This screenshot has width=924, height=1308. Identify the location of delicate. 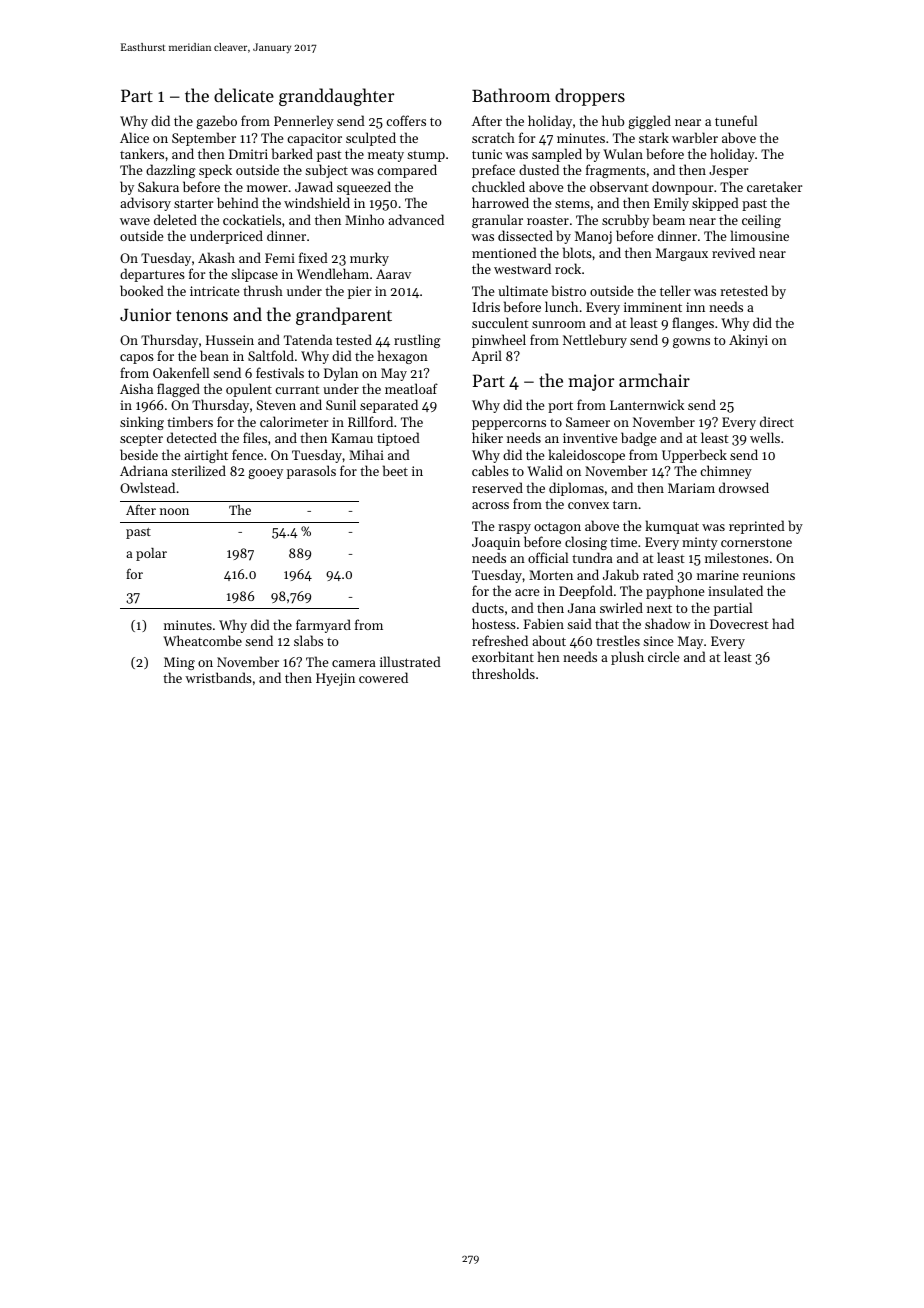
(244, 95).
